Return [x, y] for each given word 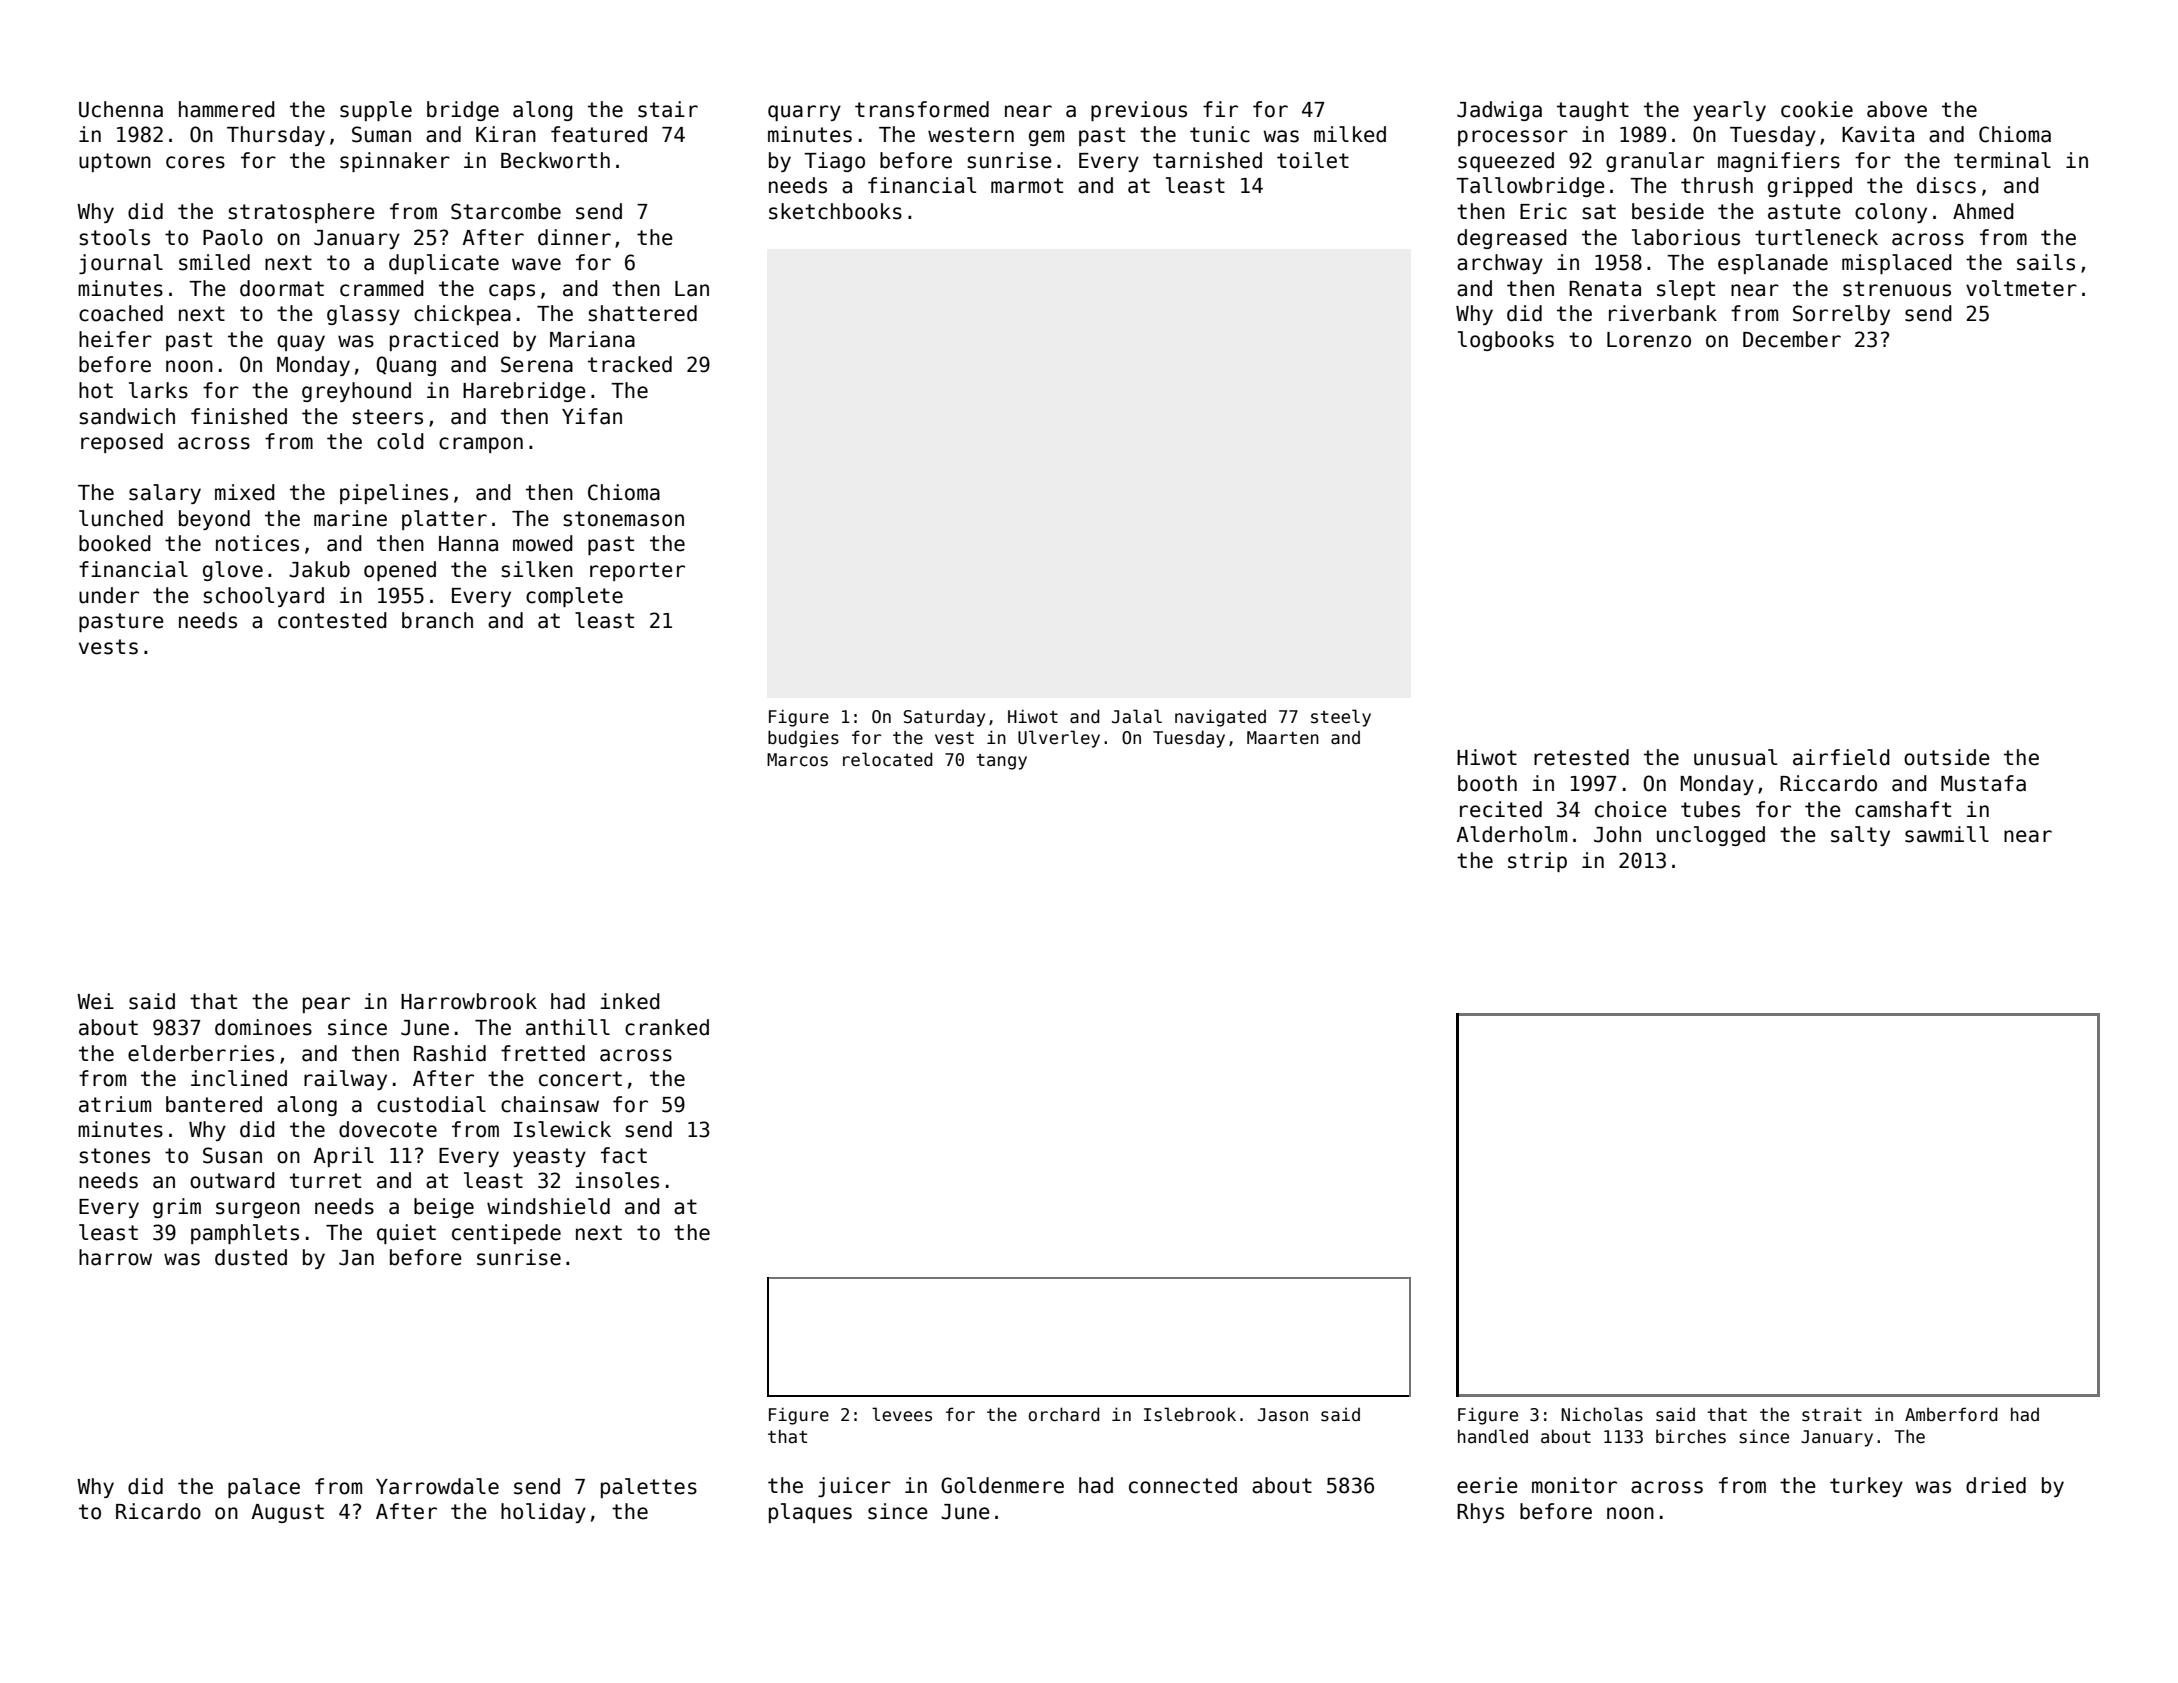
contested [332, 620]
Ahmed [1983, 211]
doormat [282, 288]
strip [1537, 862]
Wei [95, 1001]
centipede [506, 1234]
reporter [637, 571]
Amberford [1951, 1414]
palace [264, 1488]
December [1792, 339]
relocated [887, 759]
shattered [642, 313]
